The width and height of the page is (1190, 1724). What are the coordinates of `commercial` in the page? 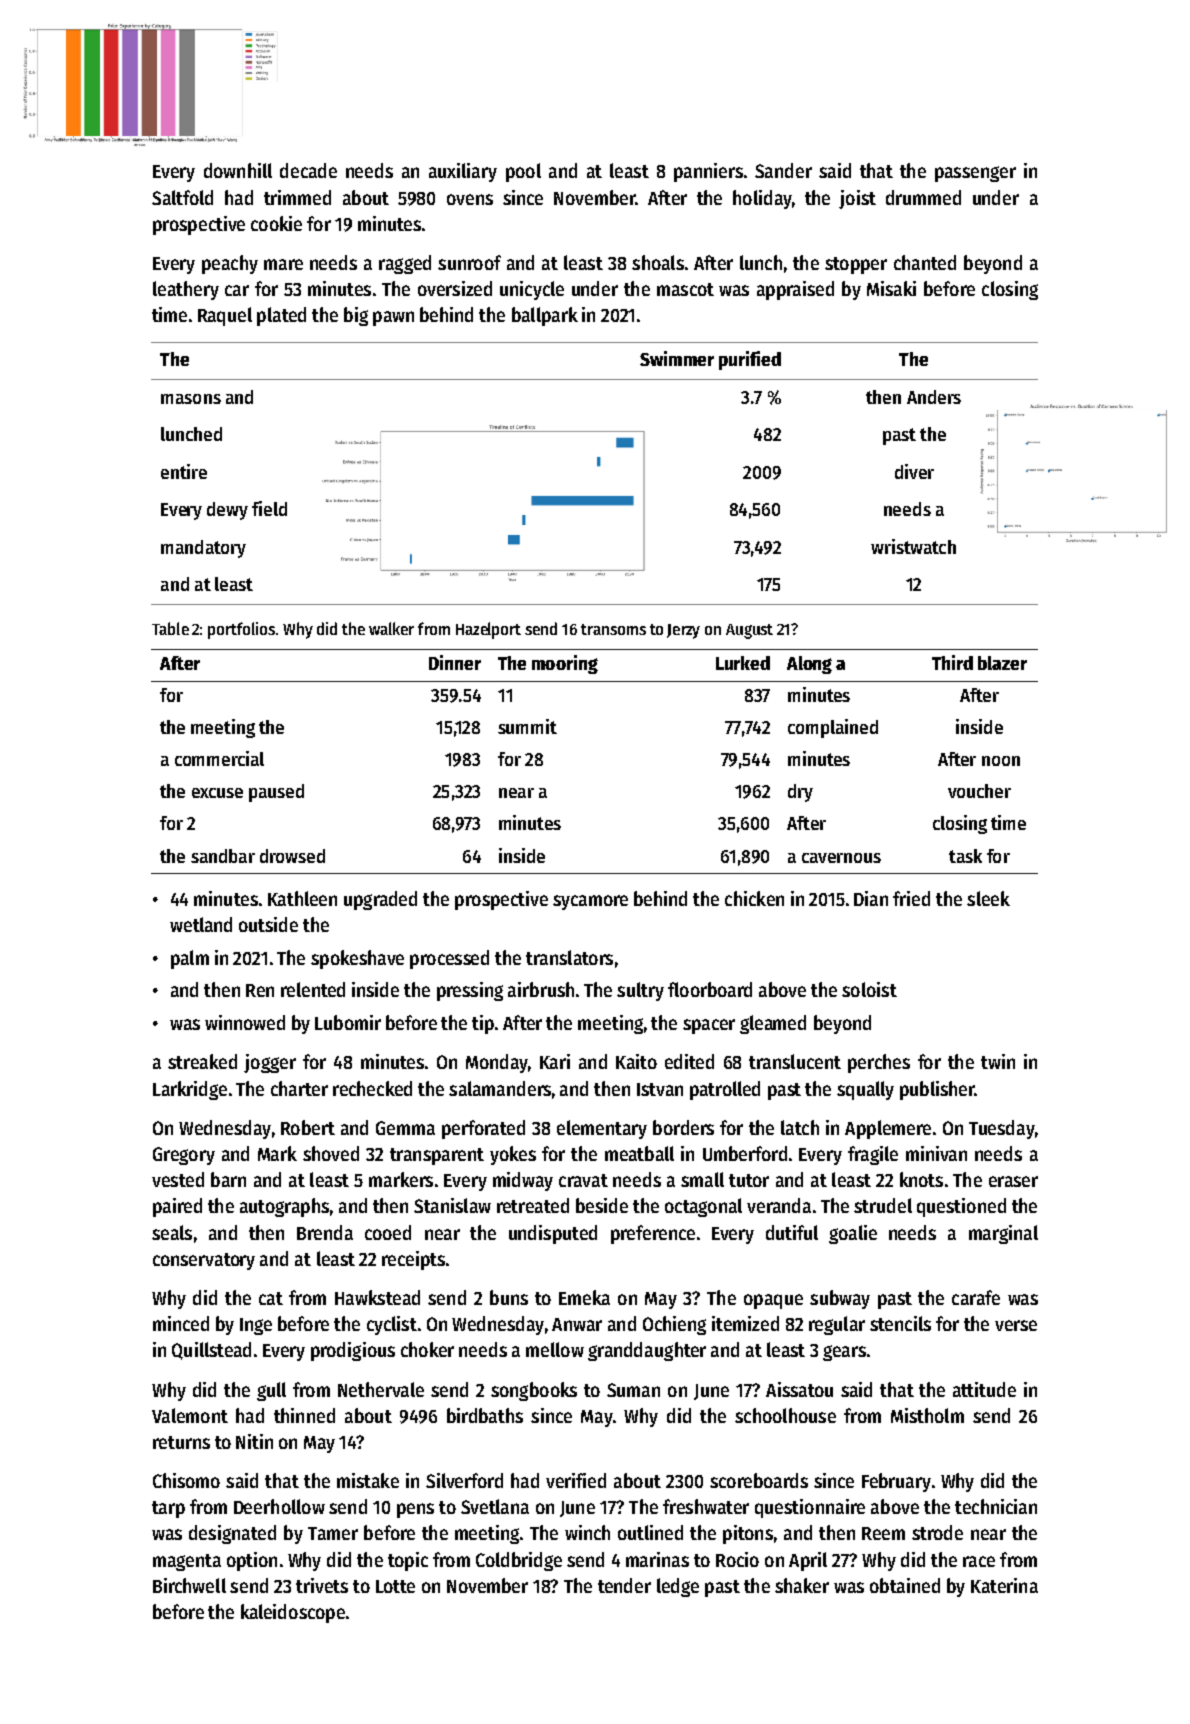 It's located at (219, 758).
